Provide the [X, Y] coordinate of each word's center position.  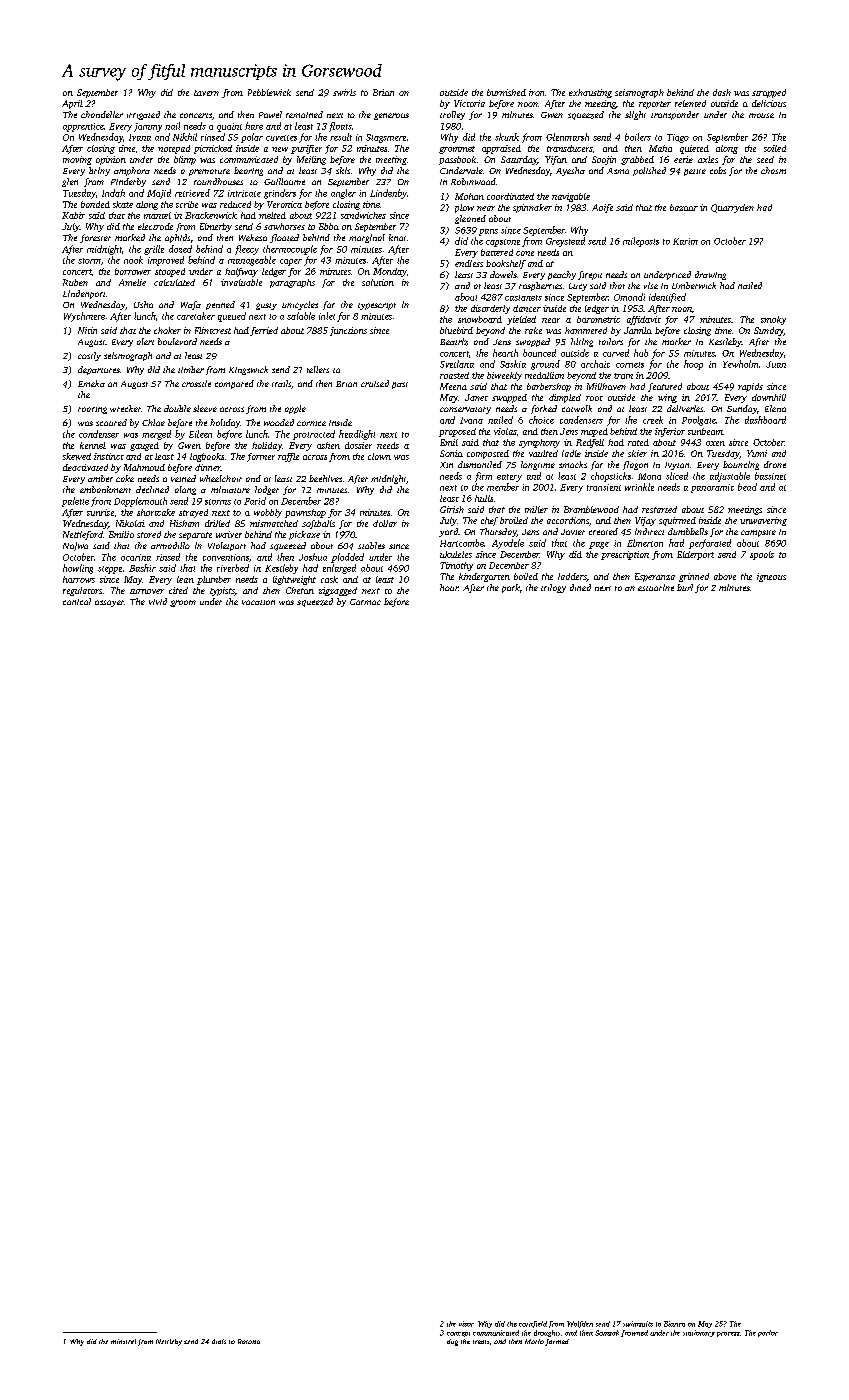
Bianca [674, 1324]
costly [89, 356]
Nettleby [169, 1342]
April [72, 104]
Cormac [365, 602]
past [400, 385]
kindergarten [484, 577]
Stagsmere [386, 138]
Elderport [695, 555]
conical [77, 601]
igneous [771, 577]
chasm [773, 170]
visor [466, 1324]
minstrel [123, 1341]
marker [676, 341]
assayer [109, 603]
